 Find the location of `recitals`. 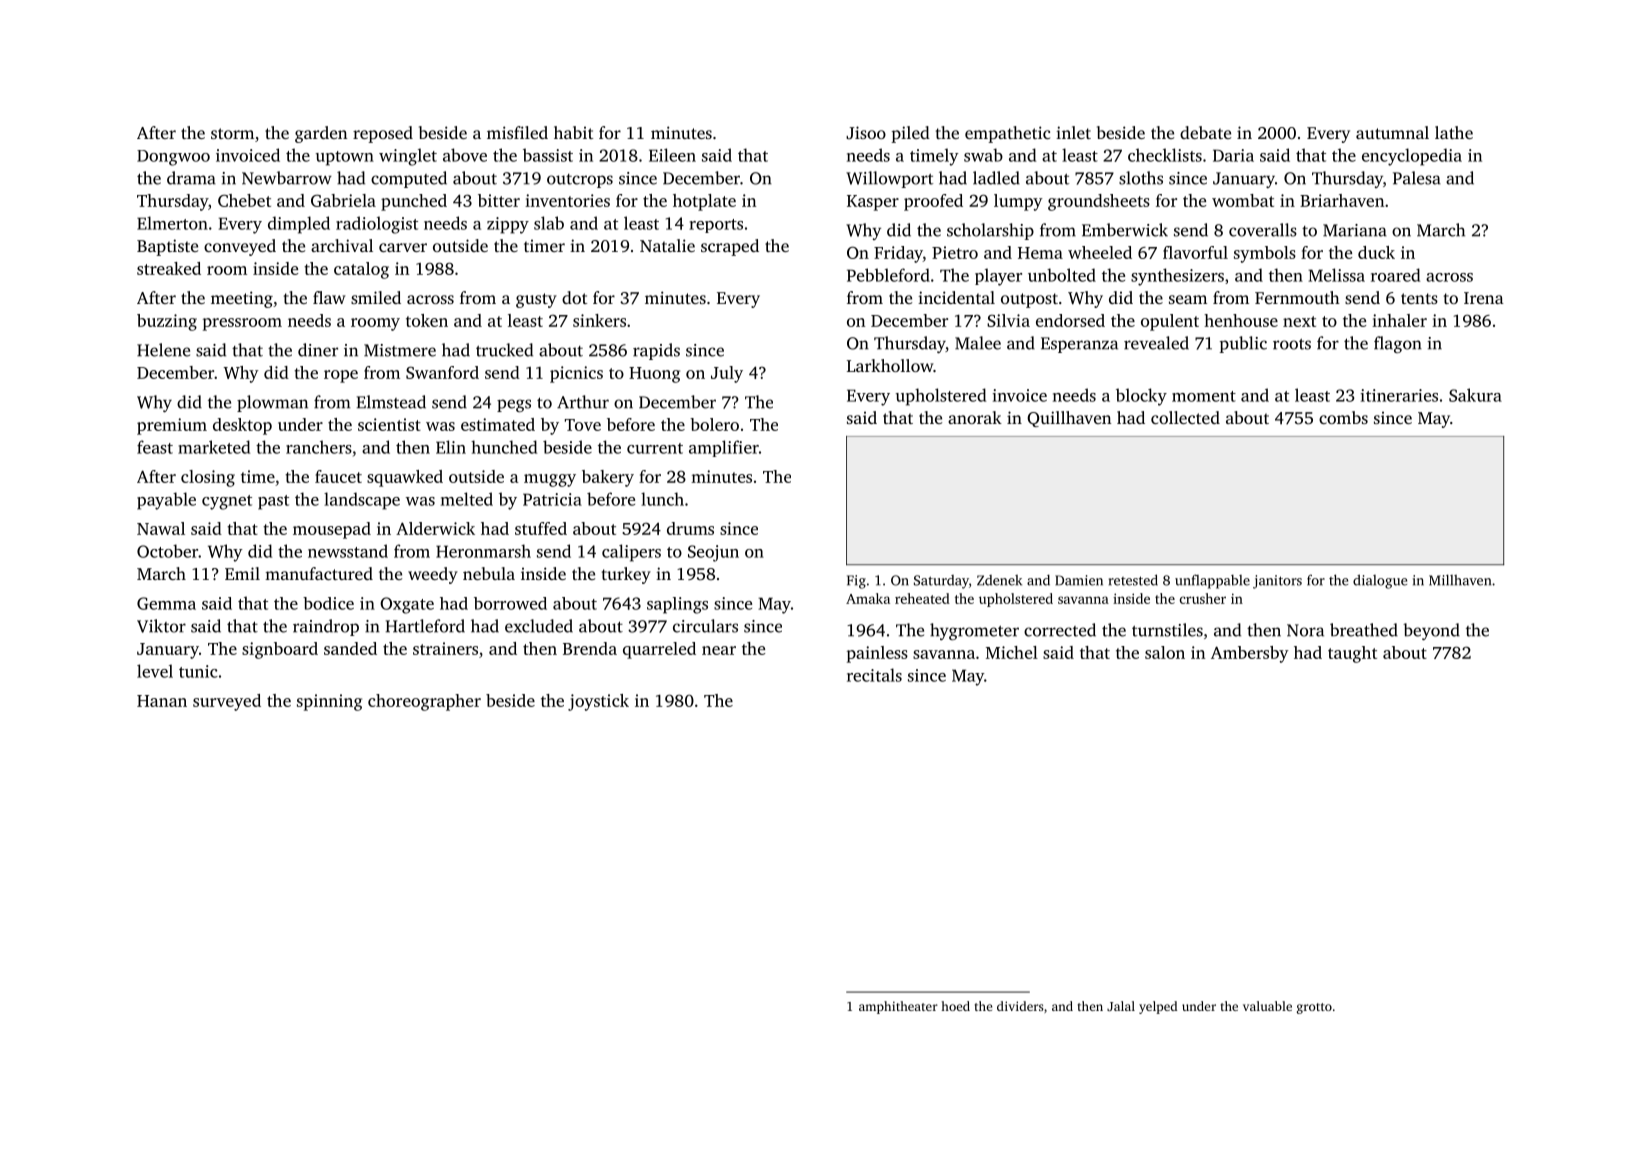

recitals is located at coordinates (874, 675).
